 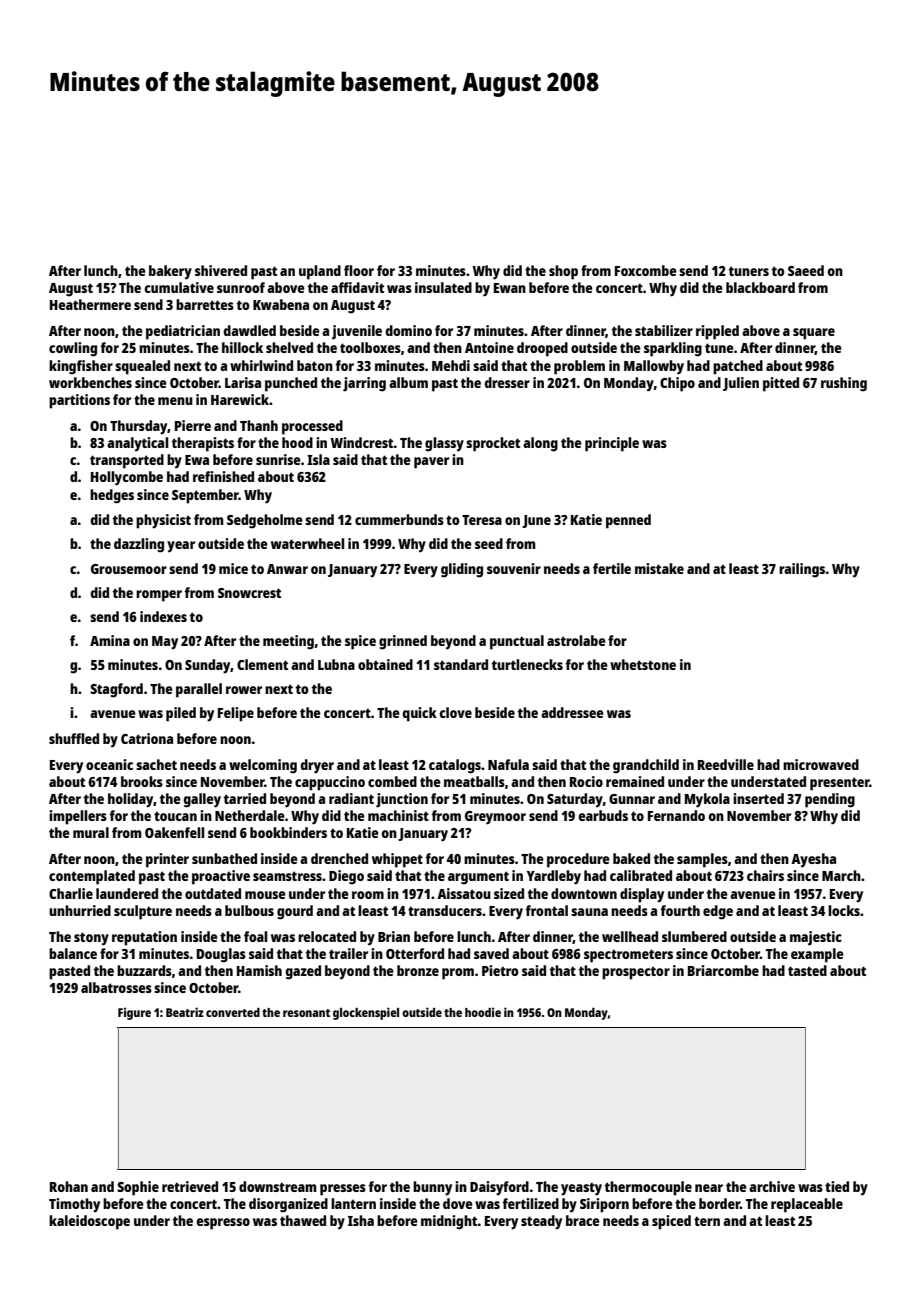 I want to click on Hollycombe, so click(x=127, y=478).
